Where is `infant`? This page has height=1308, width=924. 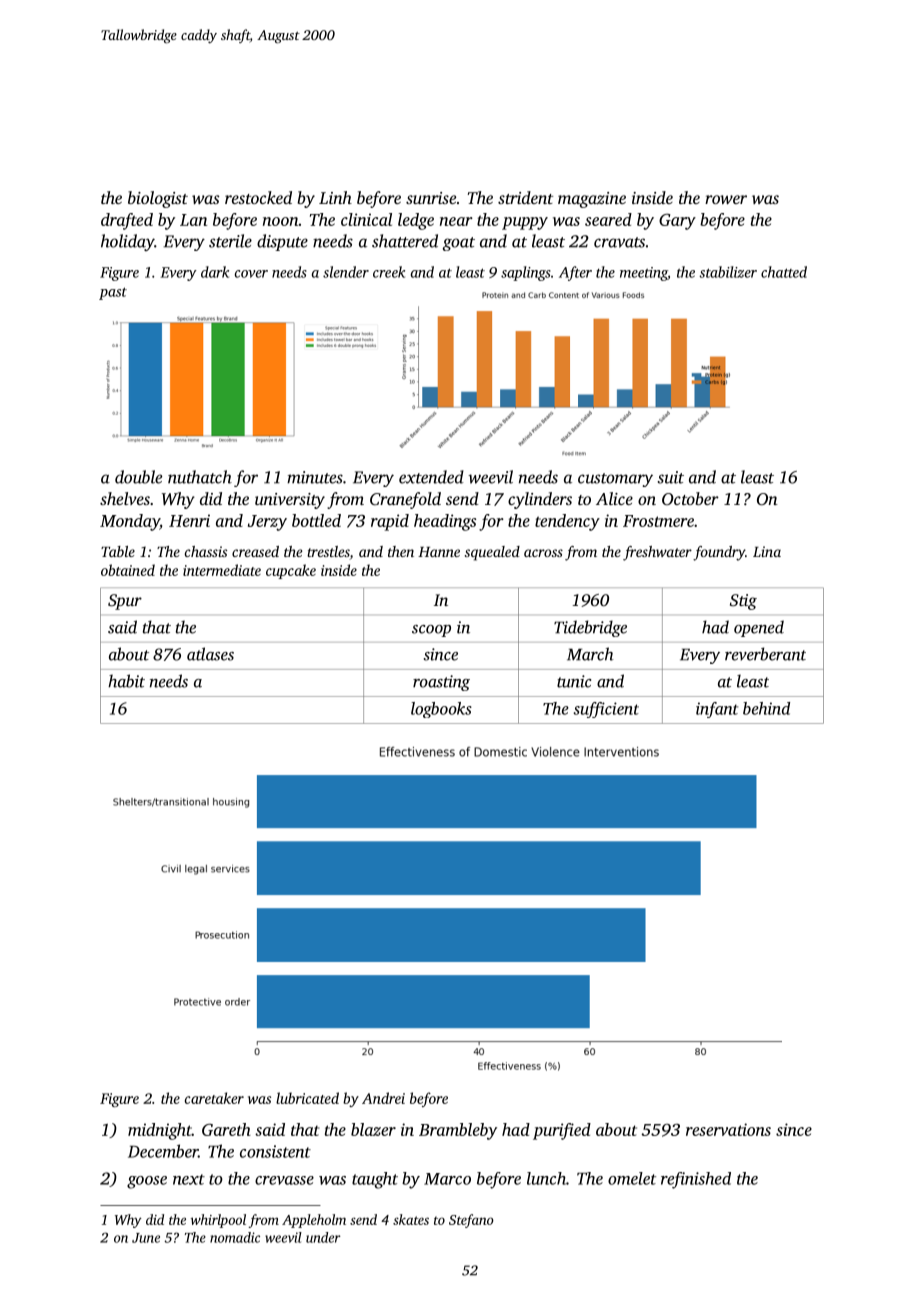
infant is located at coordinates (717, 710).
